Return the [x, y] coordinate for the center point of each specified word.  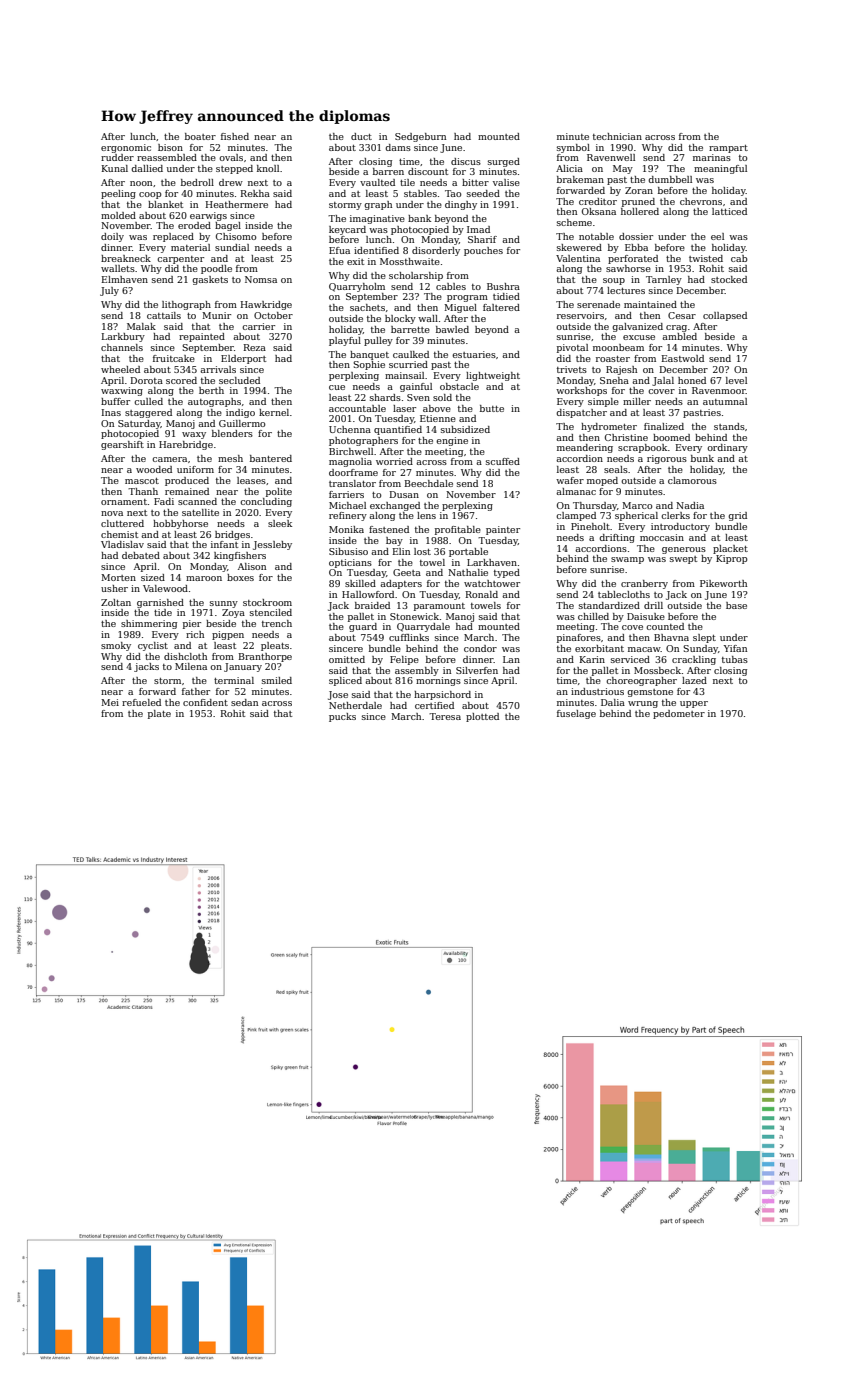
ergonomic [126, 148]
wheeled [120, 369]
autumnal [725, 401]
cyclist [153, 646]
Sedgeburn [420, 137]
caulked [411, 354]
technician [617, 136]
